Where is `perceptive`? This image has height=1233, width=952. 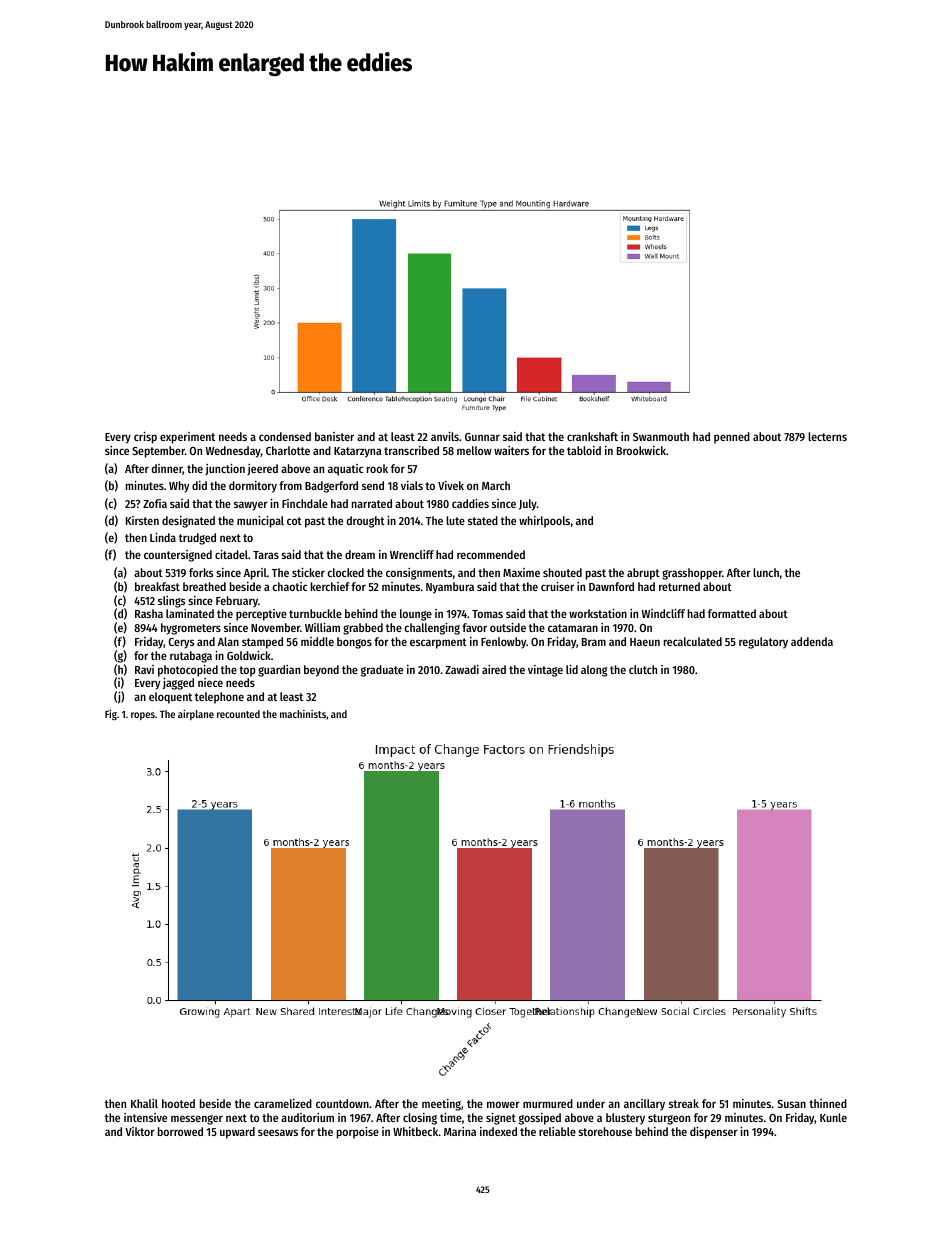
perceptive is located at coordinates (261, 615).
